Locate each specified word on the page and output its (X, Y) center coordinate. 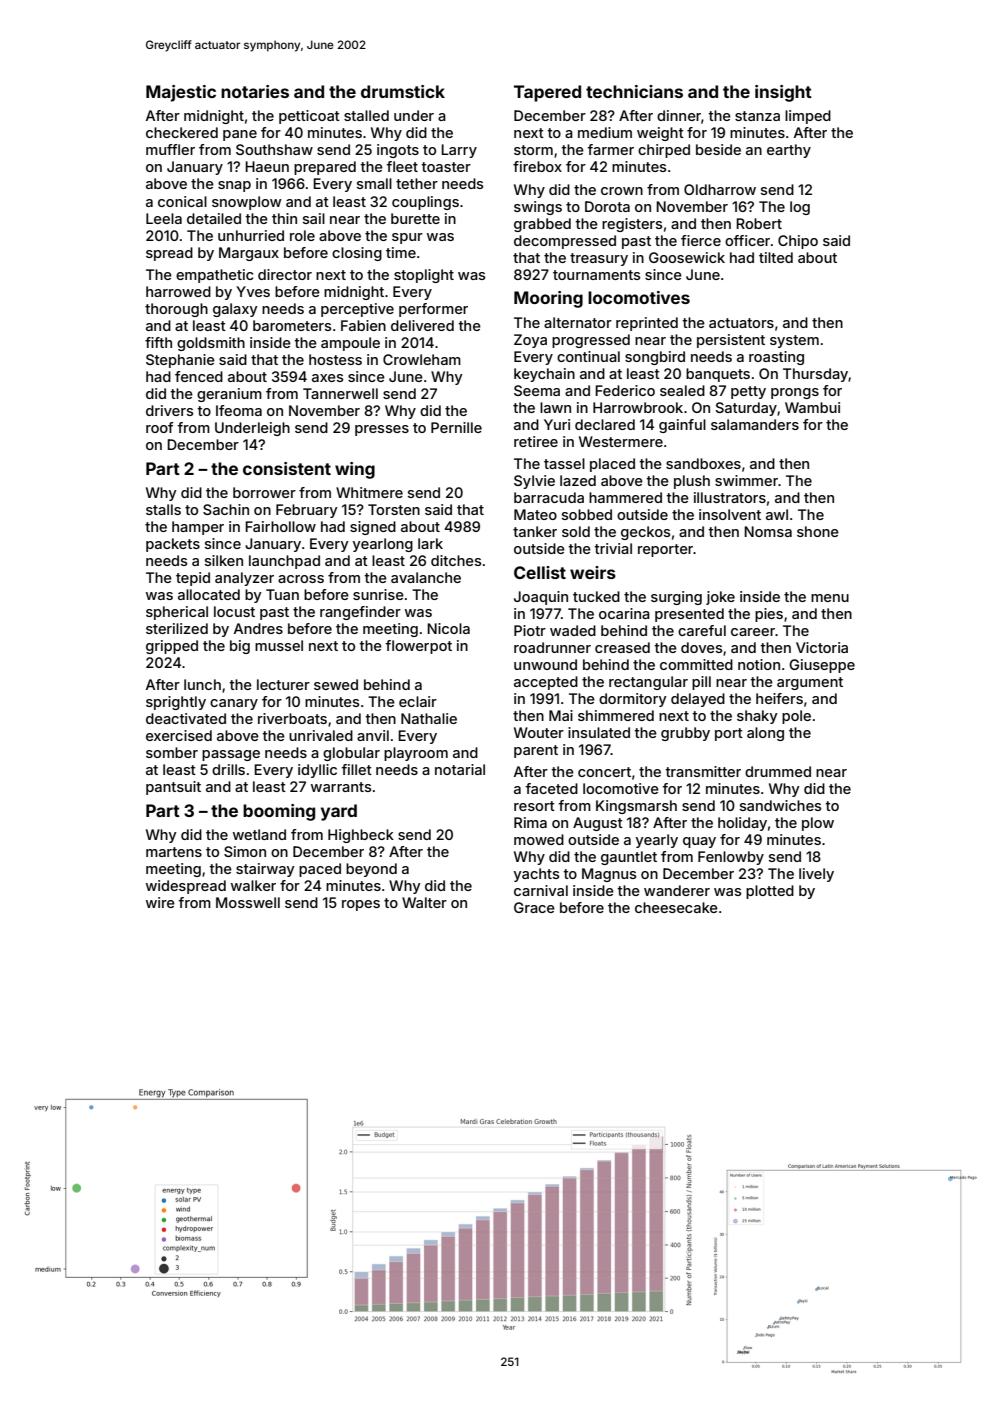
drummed (778, 771)
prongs (795, 393)
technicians (634, 91)
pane (240, 135)
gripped (172, 647)
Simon (245, 851)
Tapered (547, 93)
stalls (163, 509)
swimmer (746, 480)
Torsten (394, 509)
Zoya (530, 341)
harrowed (178, 291)
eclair (418, 701)
